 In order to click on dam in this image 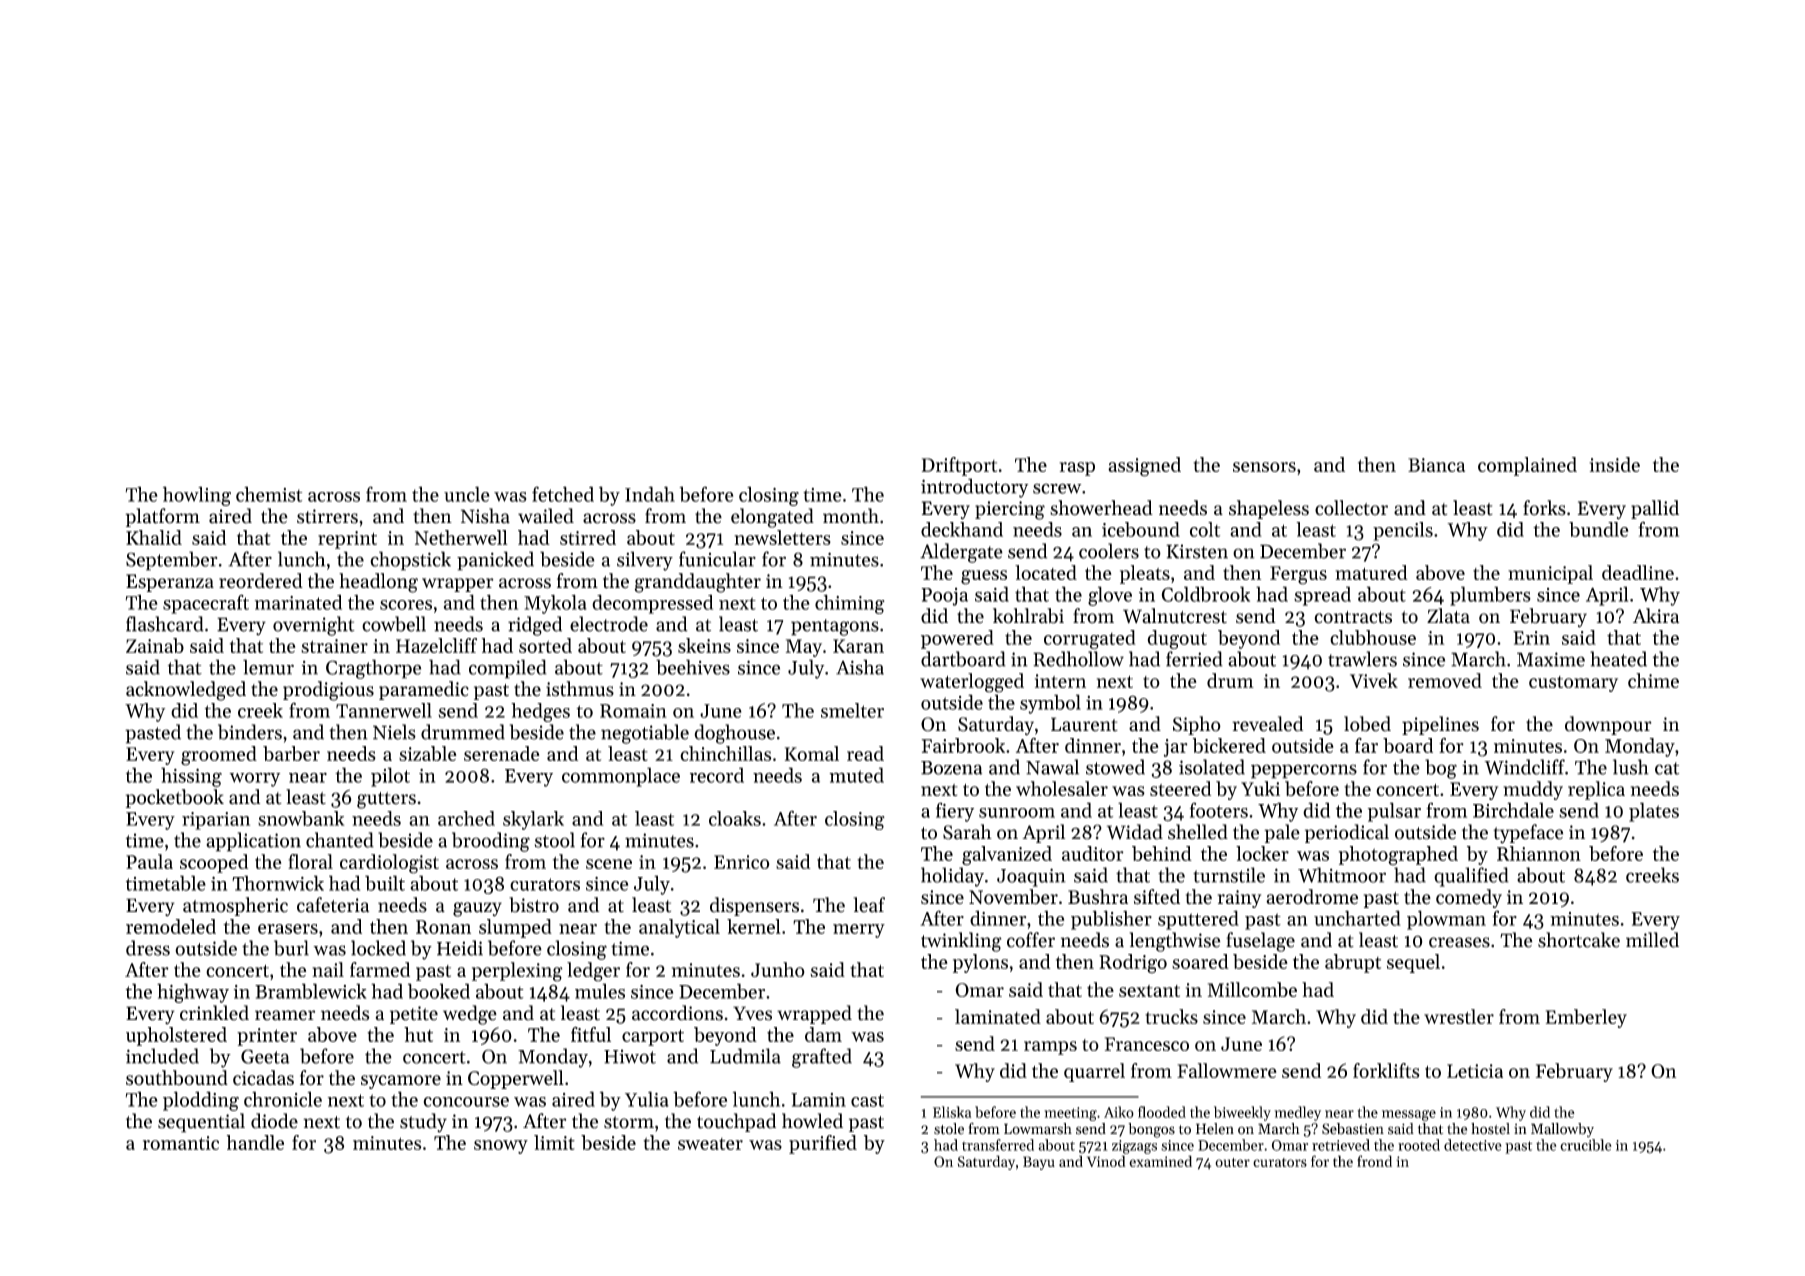, I will do `click(823, 1034)`.
